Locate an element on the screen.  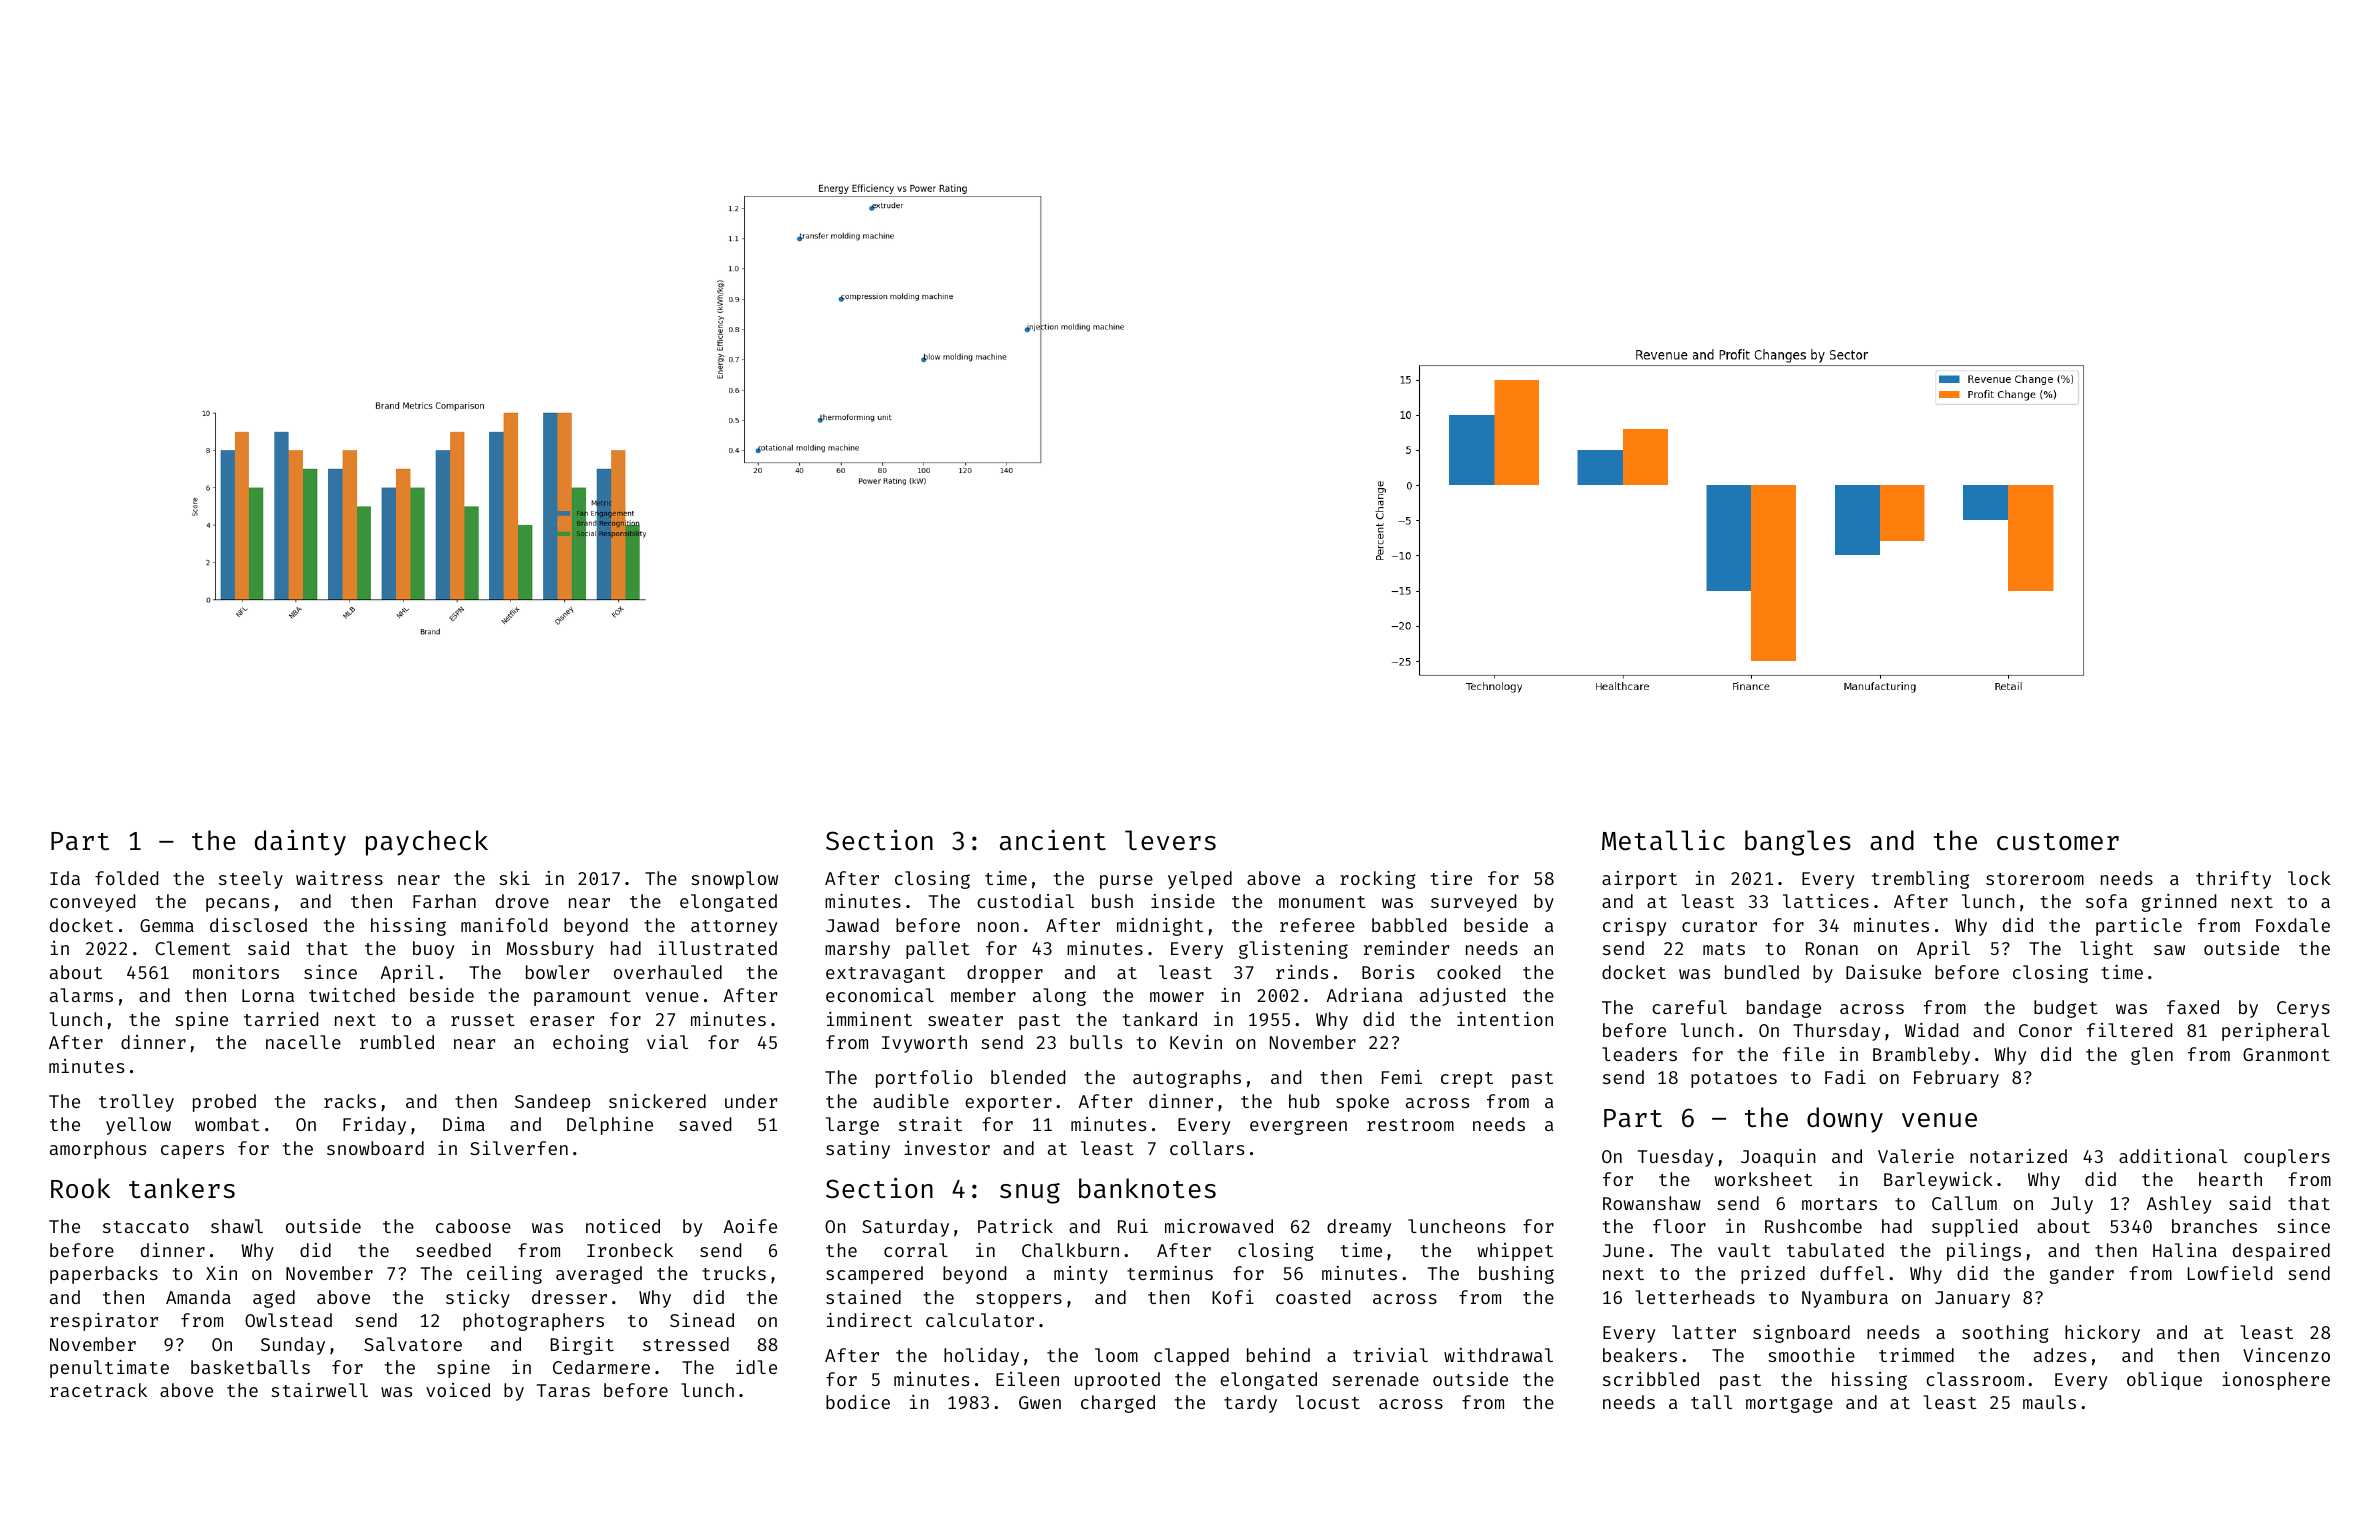
Owlstead is located at coordinates (288, 1320).
